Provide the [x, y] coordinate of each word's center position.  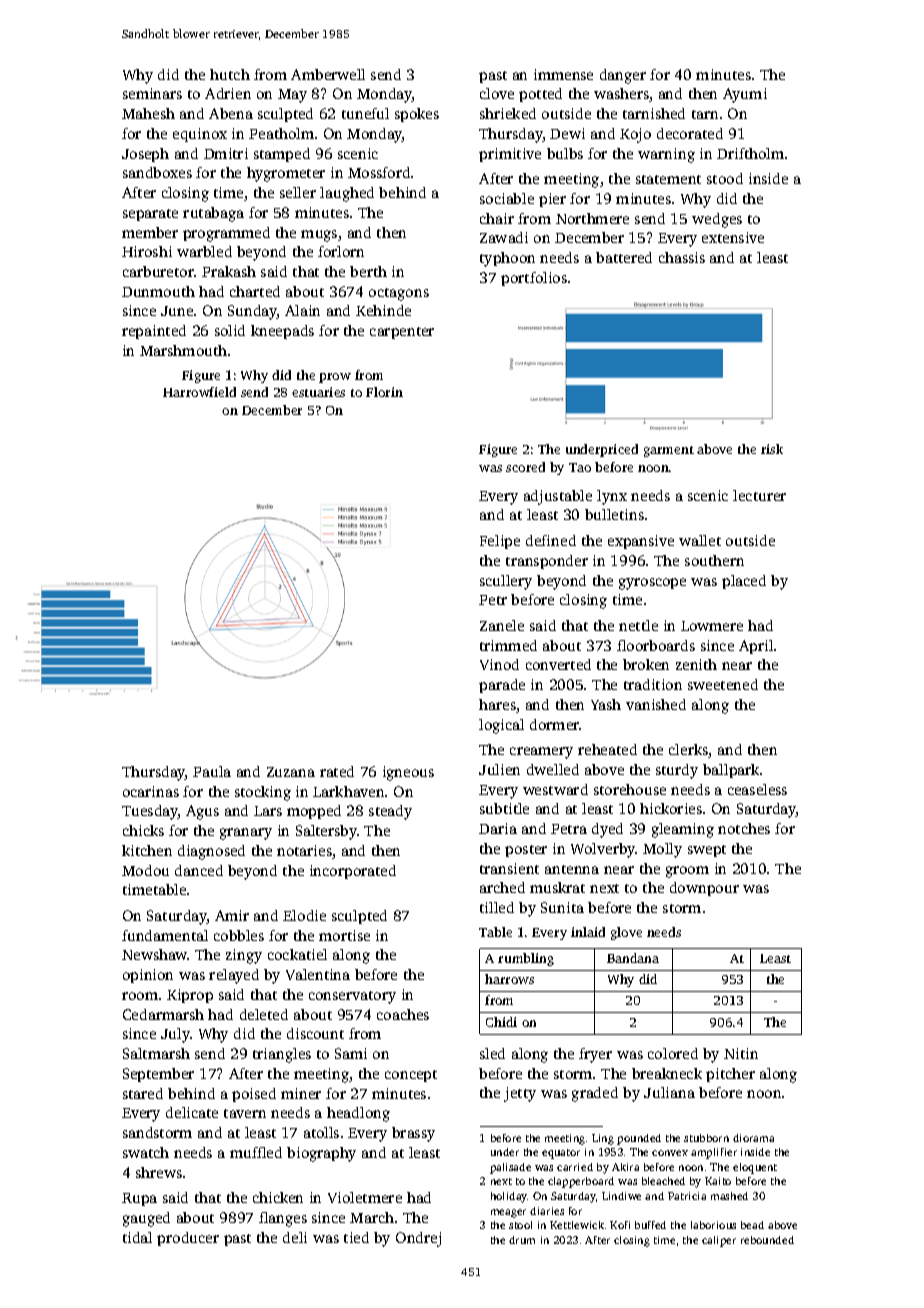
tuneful [365, 113]
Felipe [500, 542]
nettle [638, 625]
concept [411, 1076]
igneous [408, 773]
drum [522, 1240]
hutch [230, 74]
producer [188, 1239]
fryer [595, 1055]
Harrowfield [199, 392]
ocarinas [151, 791]
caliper [719, 1241]
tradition [653, 684]
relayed [234, 976]
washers [621, 93]
